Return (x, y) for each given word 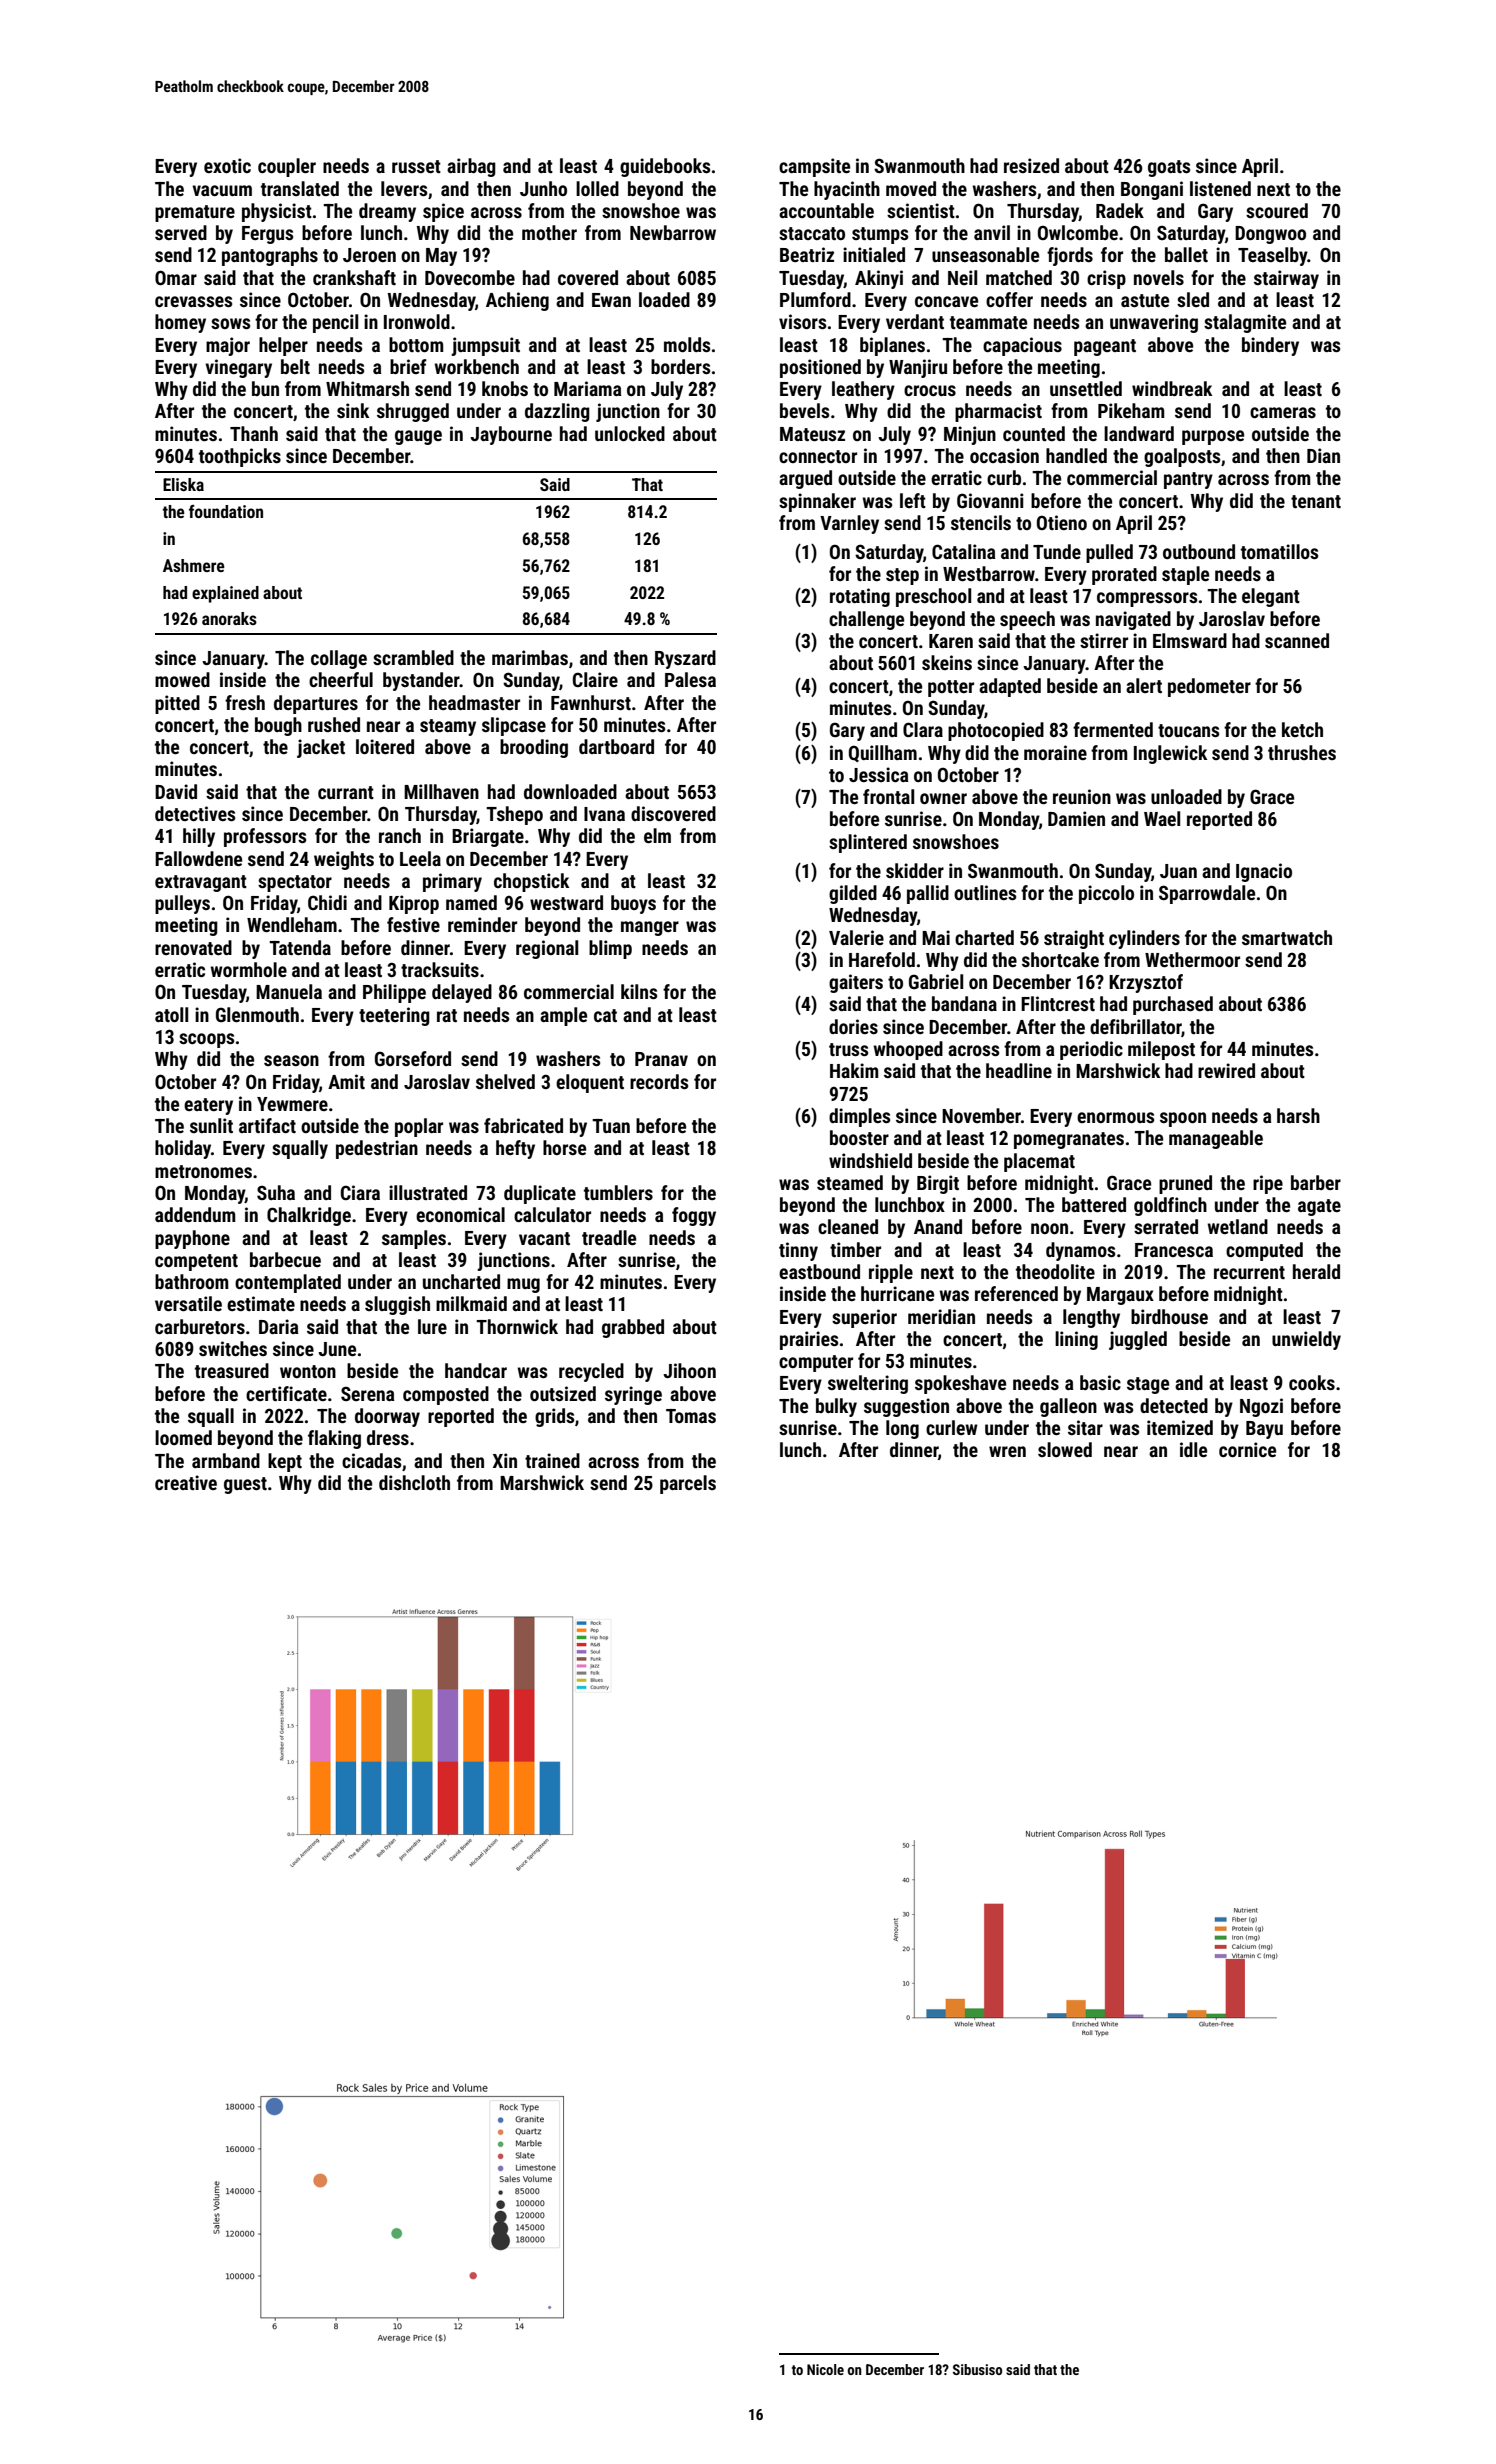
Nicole (825, 2369)
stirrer (1104, 640)
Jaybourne (511, 435)
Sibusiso (977, 2369)
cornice (1247, 1449)
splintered (868, 843)
